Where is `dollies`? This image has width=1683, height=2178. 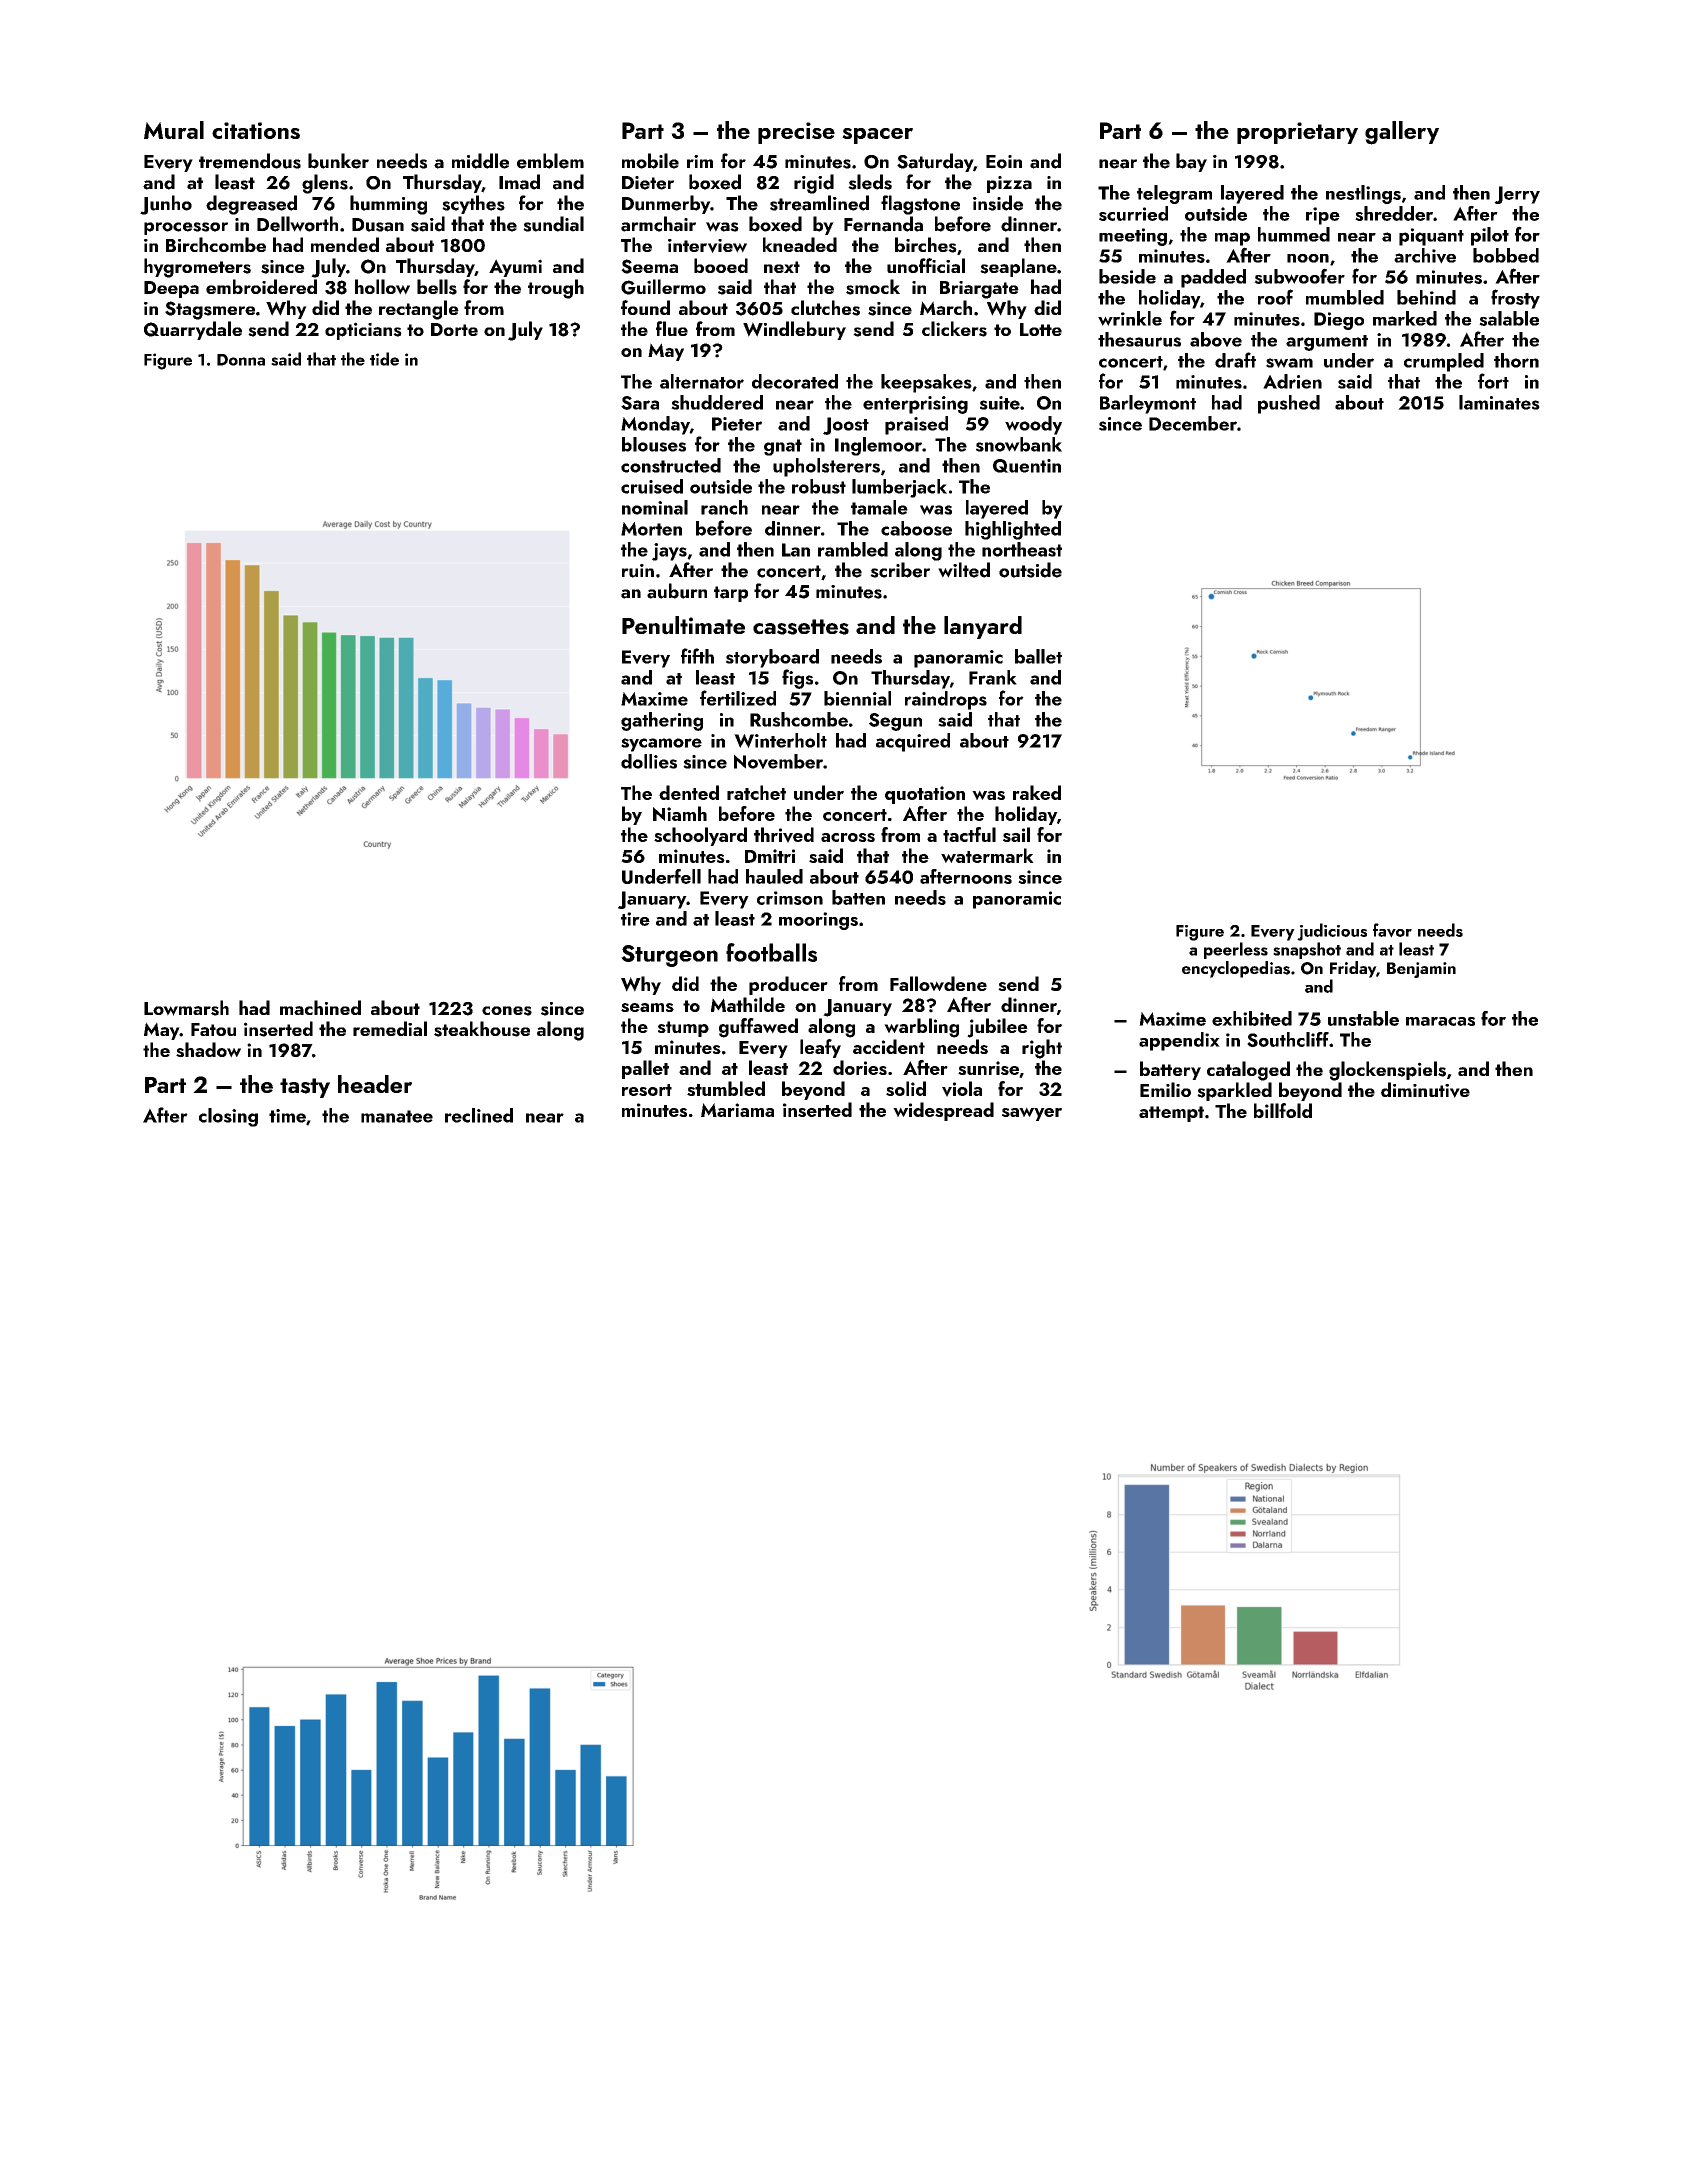
dollies is located at coordinates (649, 761).
